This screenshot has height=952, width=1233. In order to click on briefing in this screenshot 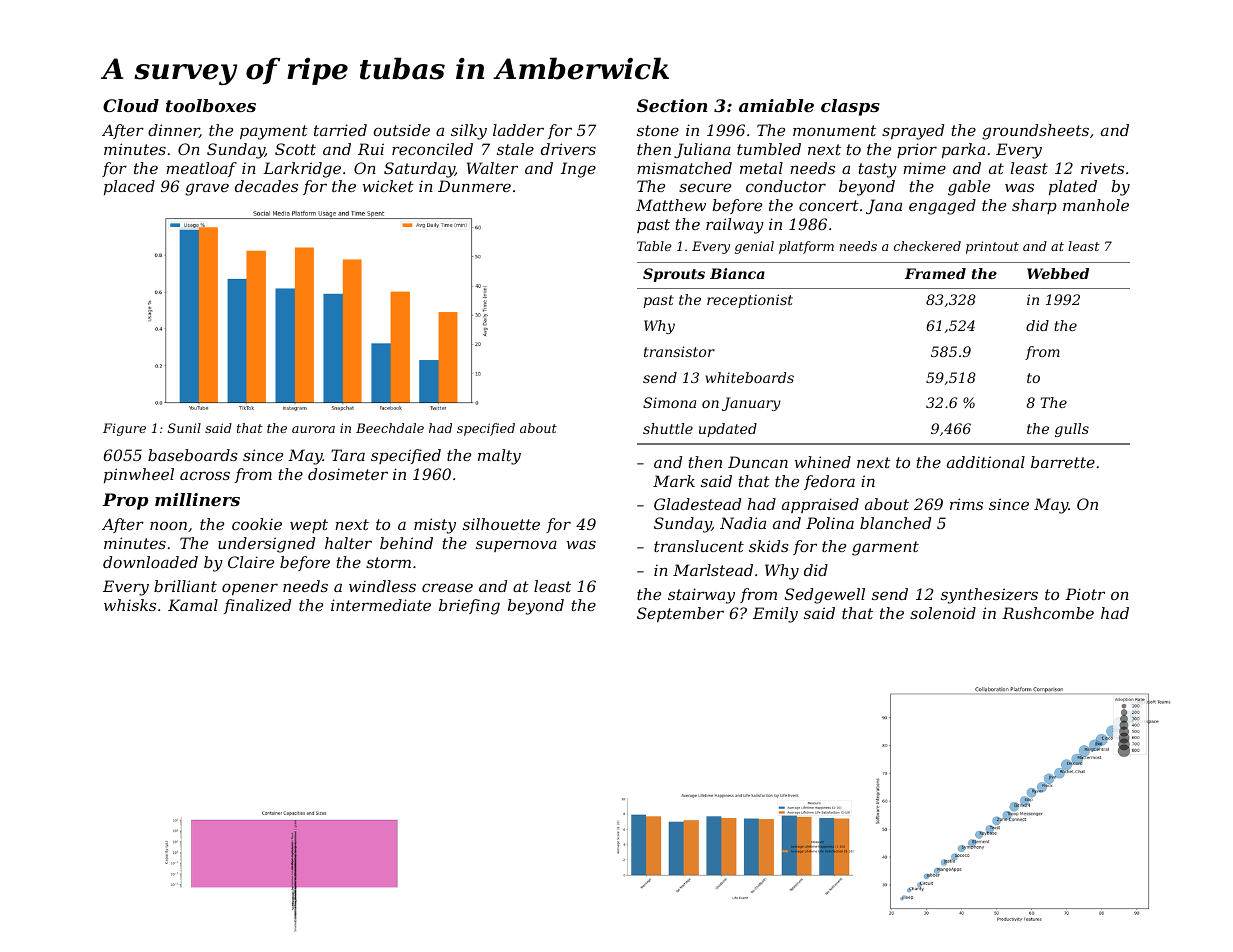, I will do `click(469, 607)`.
